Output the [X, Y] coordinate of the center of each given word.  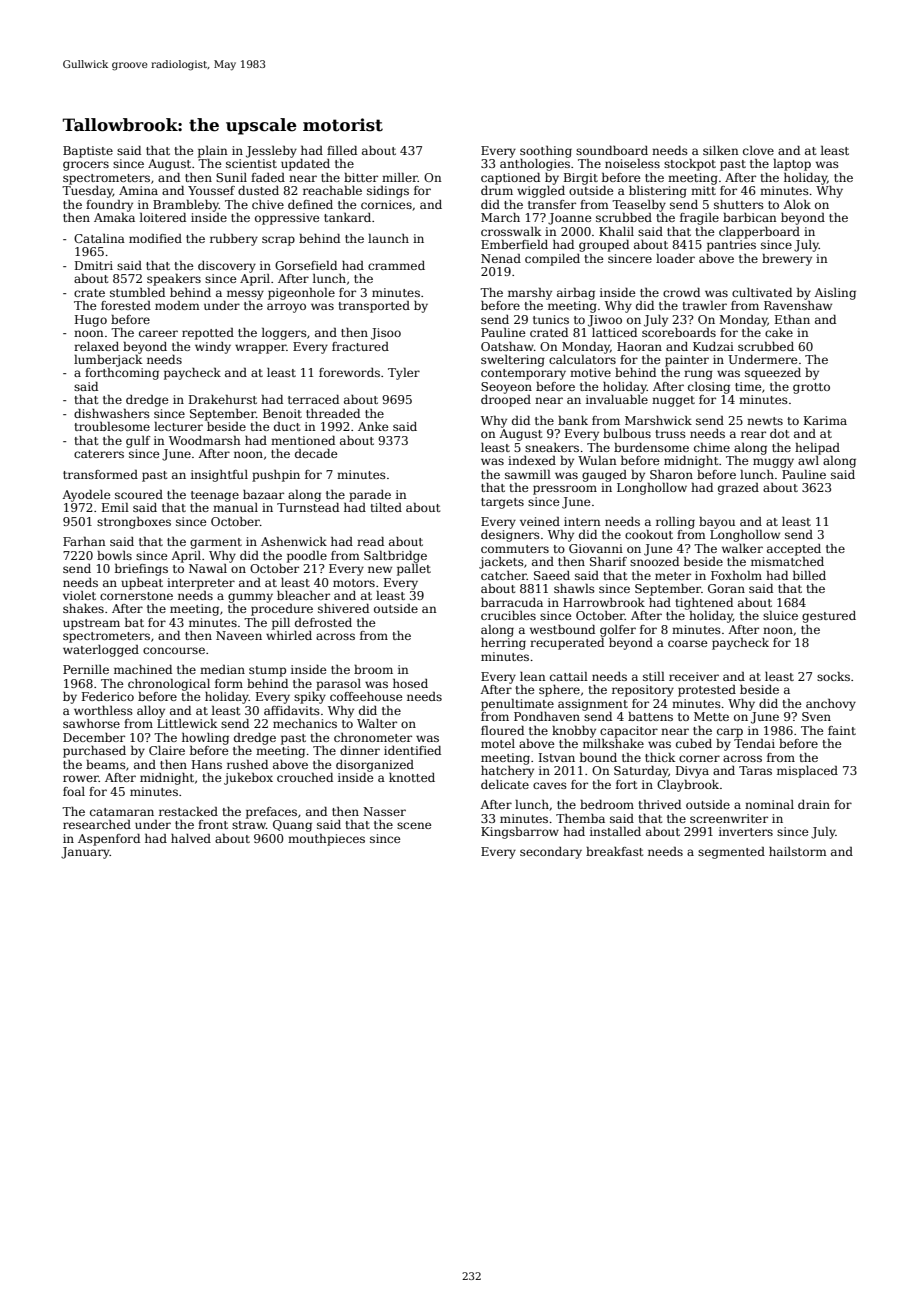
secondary [551, 853]
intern [582, 521]
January [85, 853]
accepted [794, 550]
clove [758, 150]
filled [342, 150]
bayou [717, 523]
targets [502, 503]
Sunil [231, 177]
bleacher [303, 595]
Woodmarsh [205, 440]
